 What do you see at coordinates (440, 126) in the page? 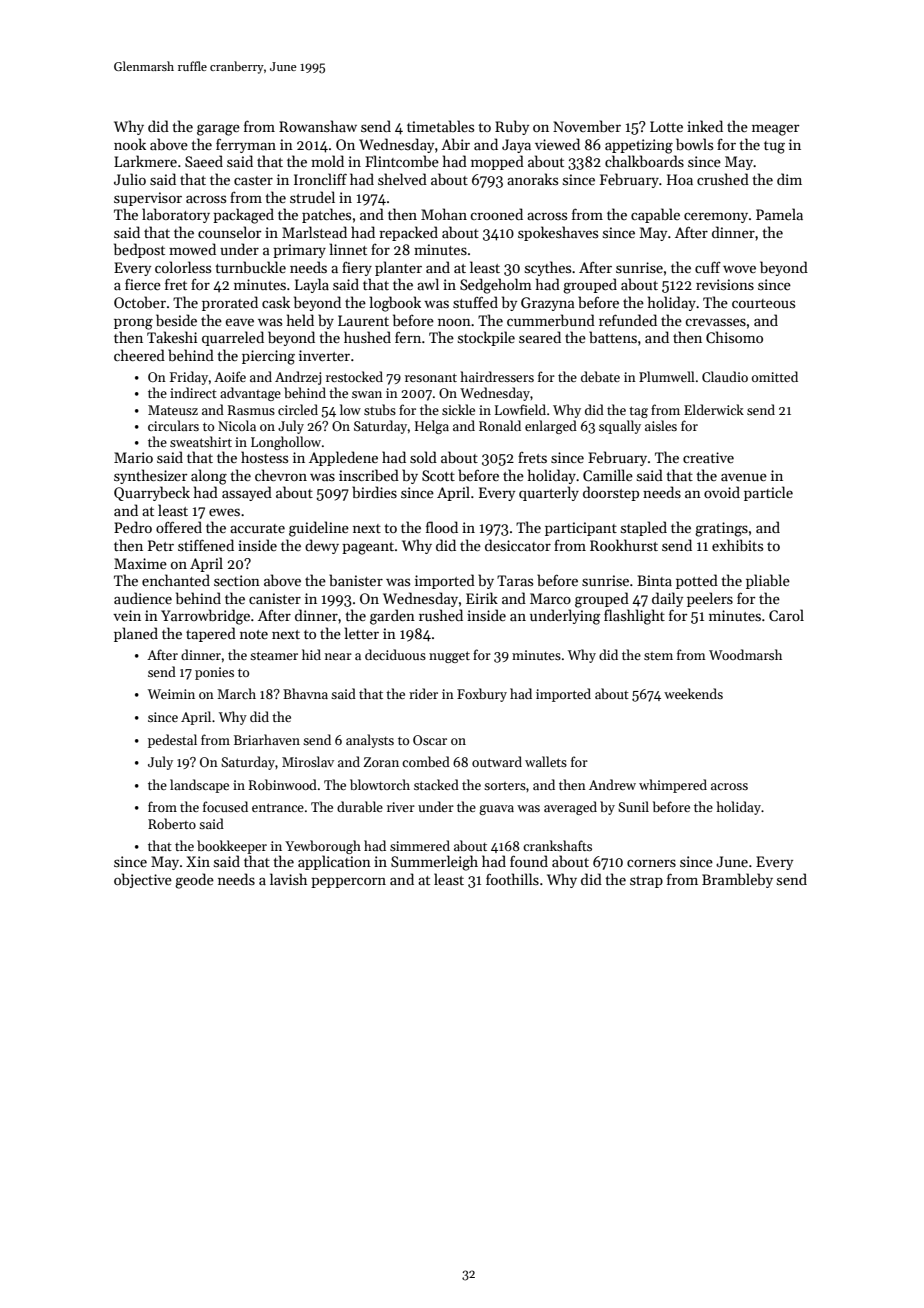
I see `timetables` at bounding box center [440, 126].
